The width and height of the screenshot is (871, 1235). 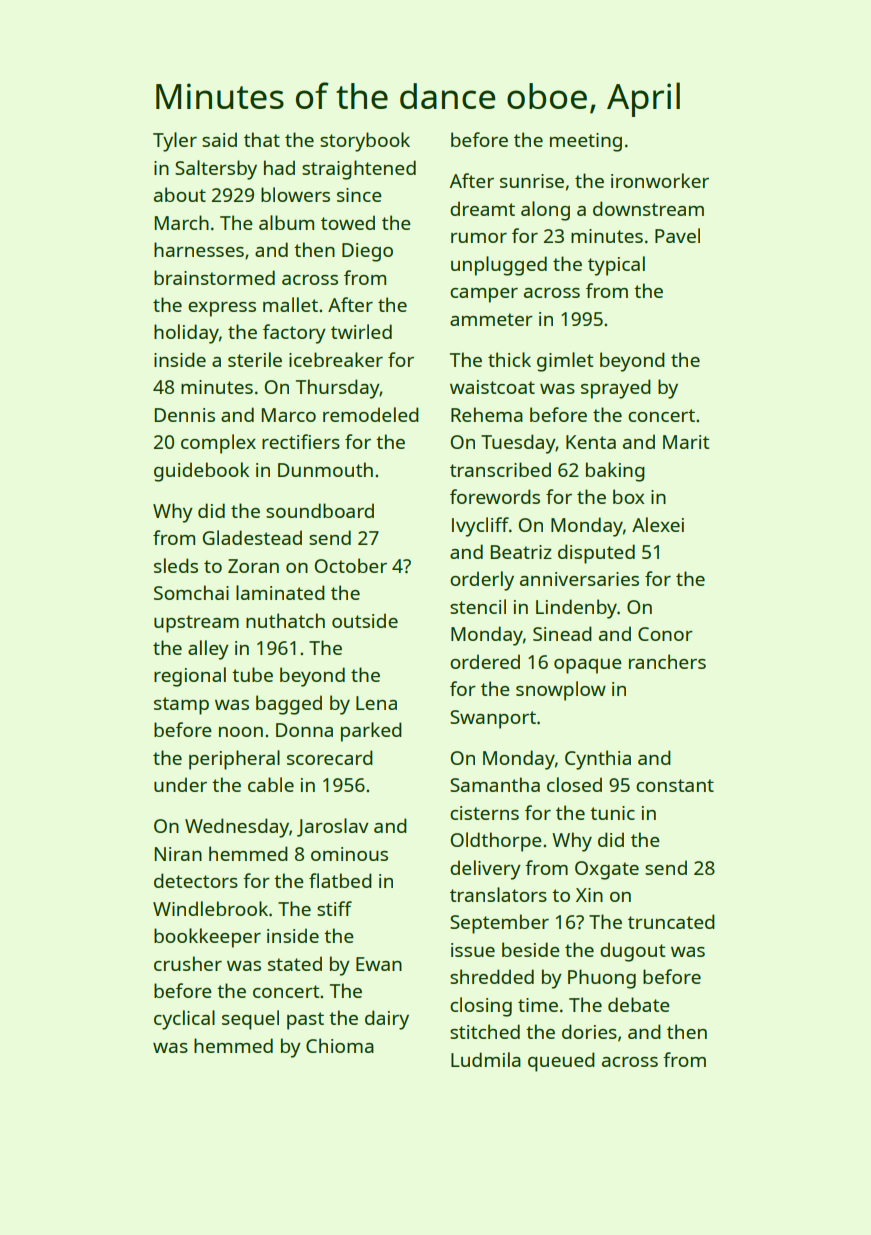 I want to click on sunrise, so click(x=532, y=181).
